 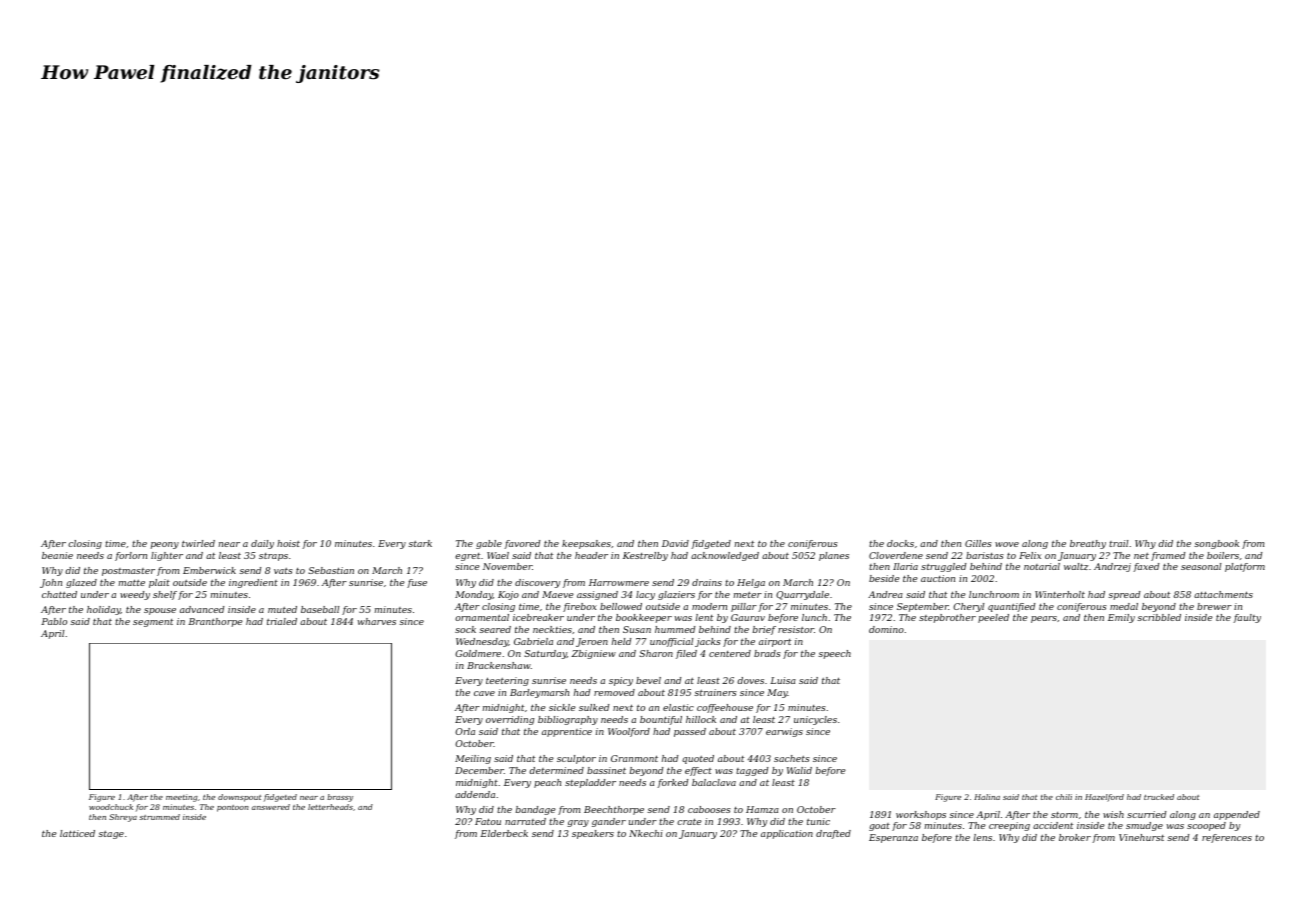 I want to click on apprentice, so click(x=567, y=732).
